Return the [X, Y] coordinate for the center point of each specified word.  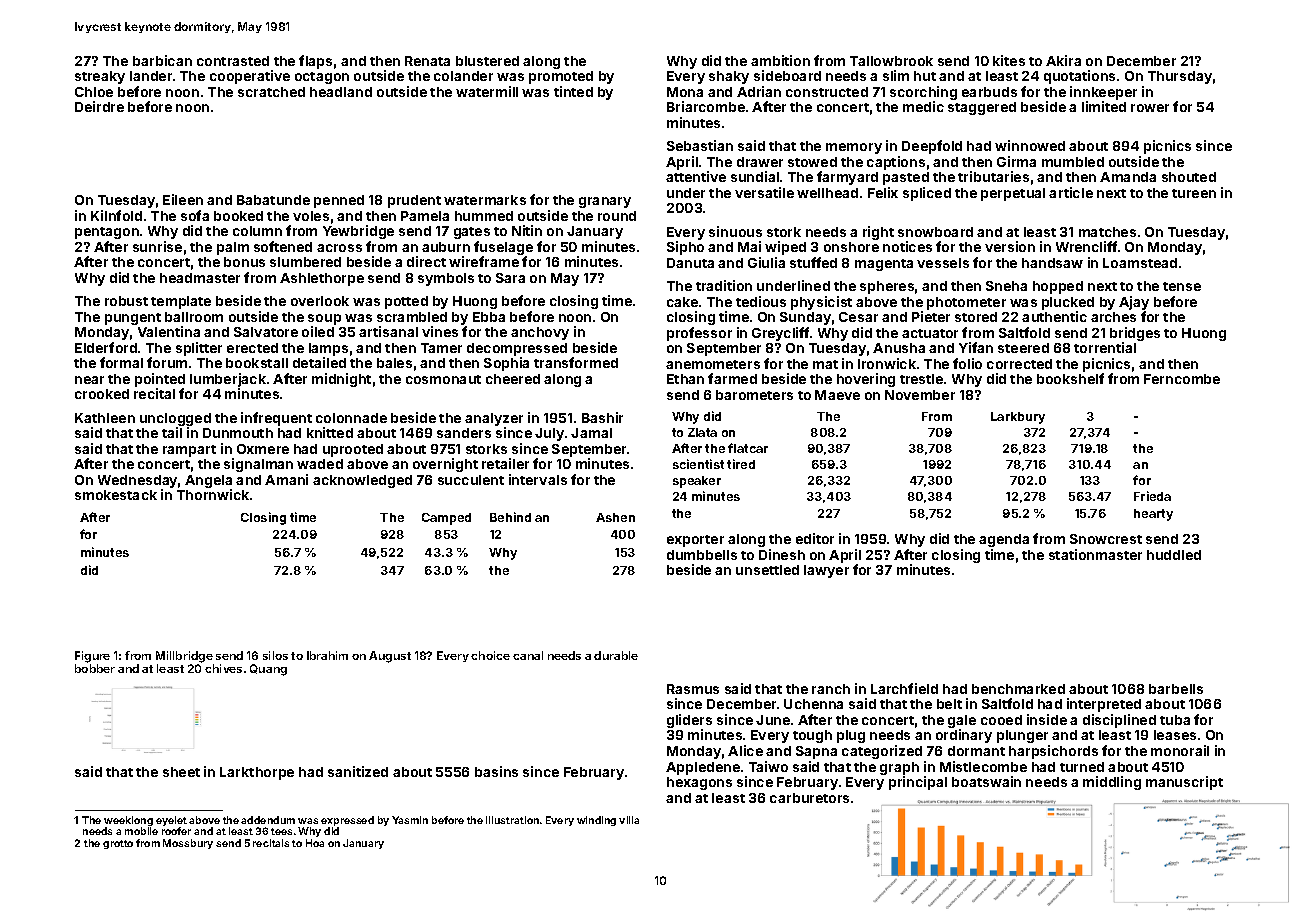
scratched [271, 92]
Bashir [602, 417]
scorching [923, 93]
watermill [487, 91]
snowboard [935, 232]
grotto [118, 844]
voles [311, 216]
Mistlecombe [983, 766]
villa [629, 820]
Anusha [899, 348]
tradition [724, 285]
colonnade [351, 418]
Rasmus [693, 689]
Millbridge [184, 657]
